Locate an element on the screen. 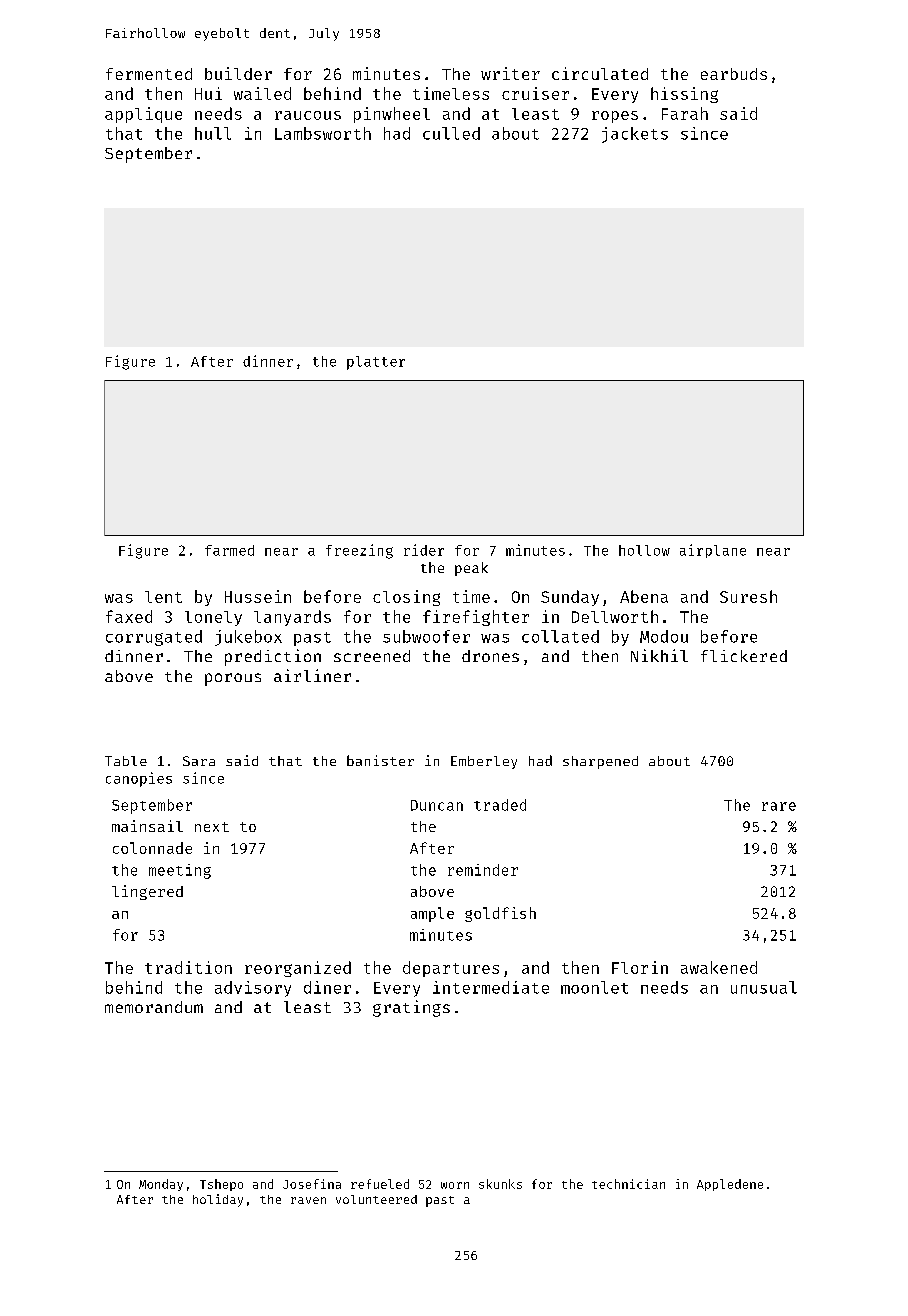 The image size is (908, 1316). circulated is located at coordinates (600, 73).
